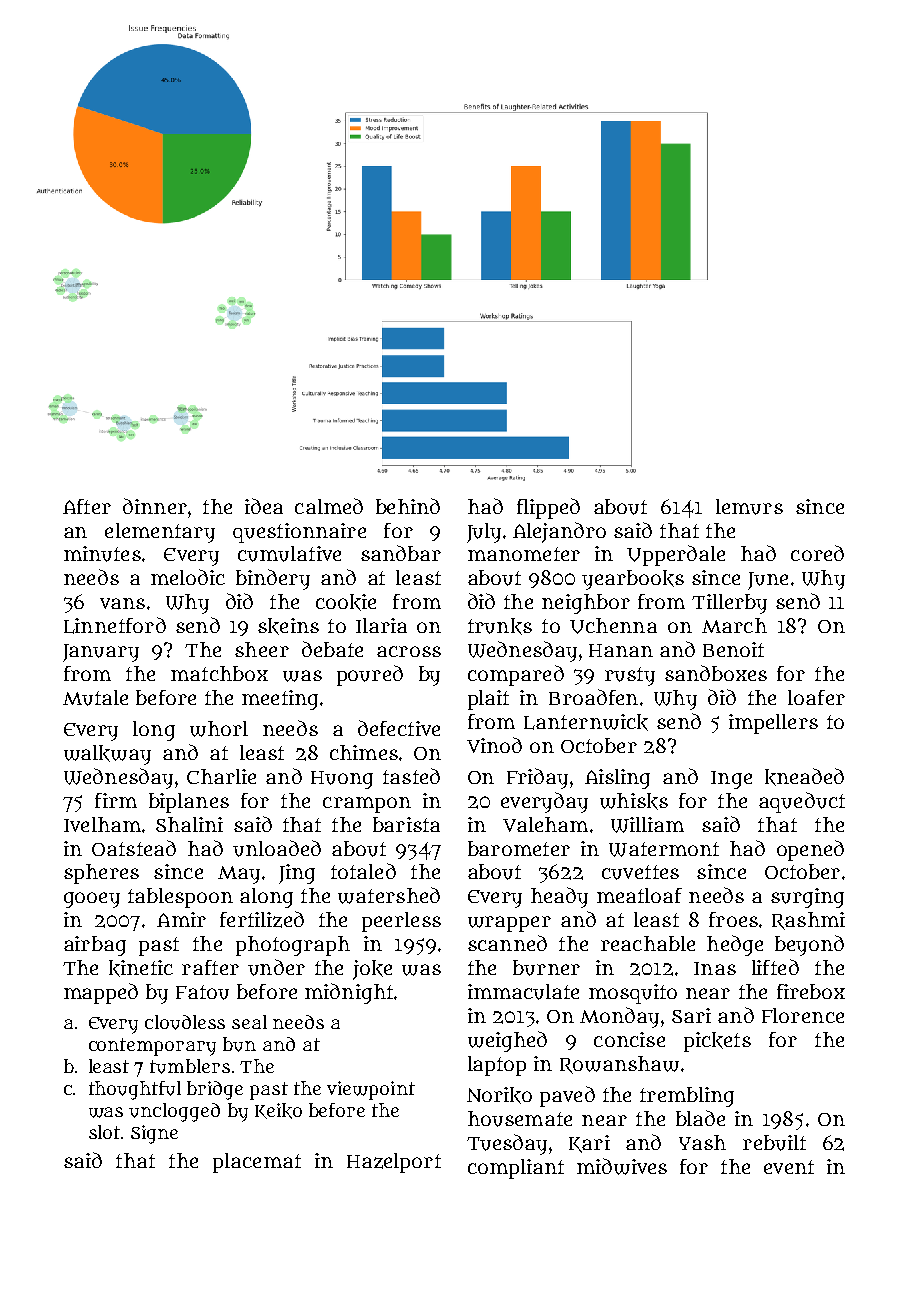 This screenshot has width=908, height=1316. I want to click on poured, so click(370, 675).
